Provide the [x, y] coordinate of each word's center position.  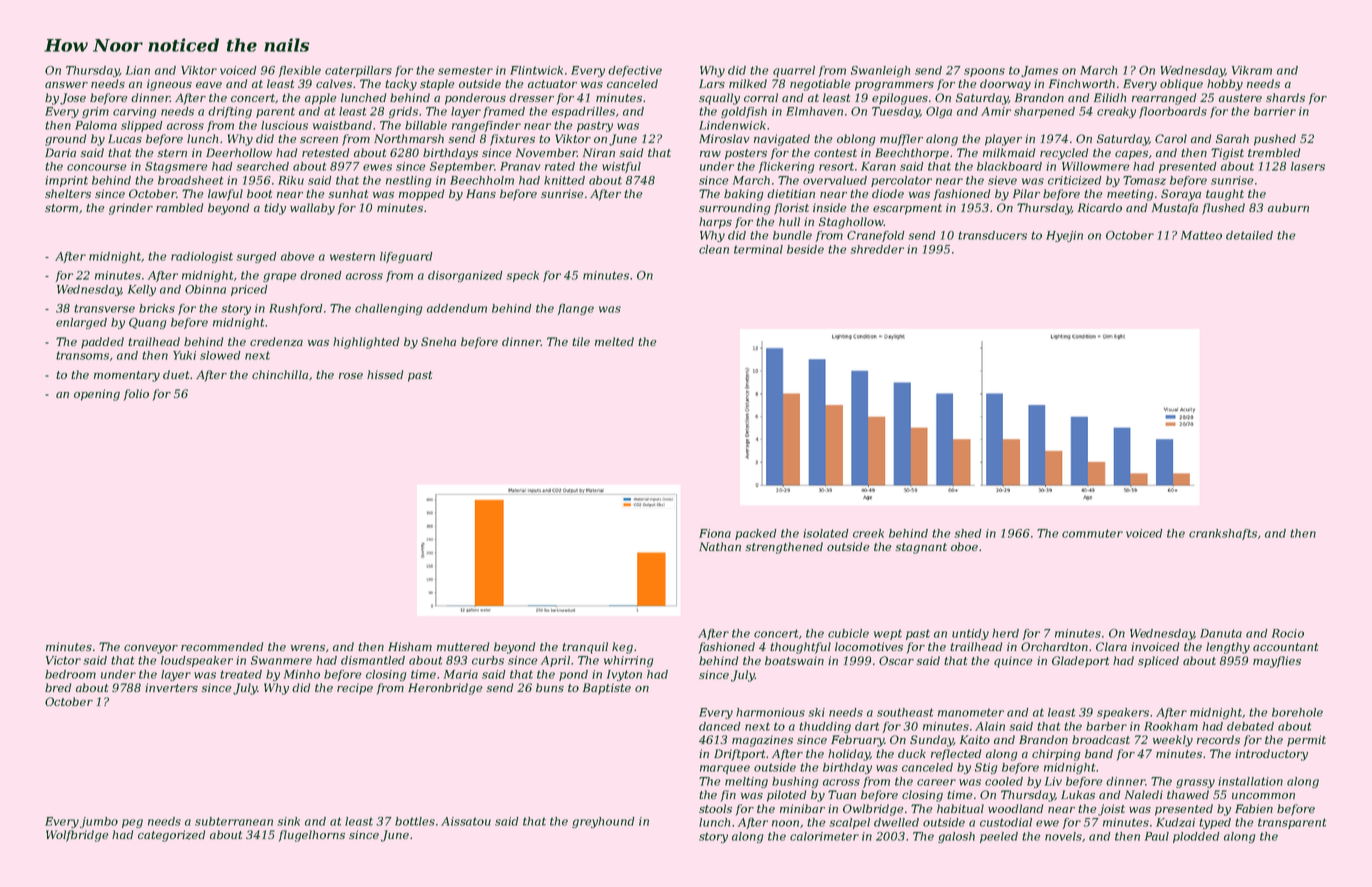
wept [888, 634]
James [1039, 71]
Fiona [715, 533]
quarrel [794, 71]
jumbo [99, 822]
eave [209, 85]
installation [1250, 781]
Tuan [842, 794]
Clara [1111, 646]
